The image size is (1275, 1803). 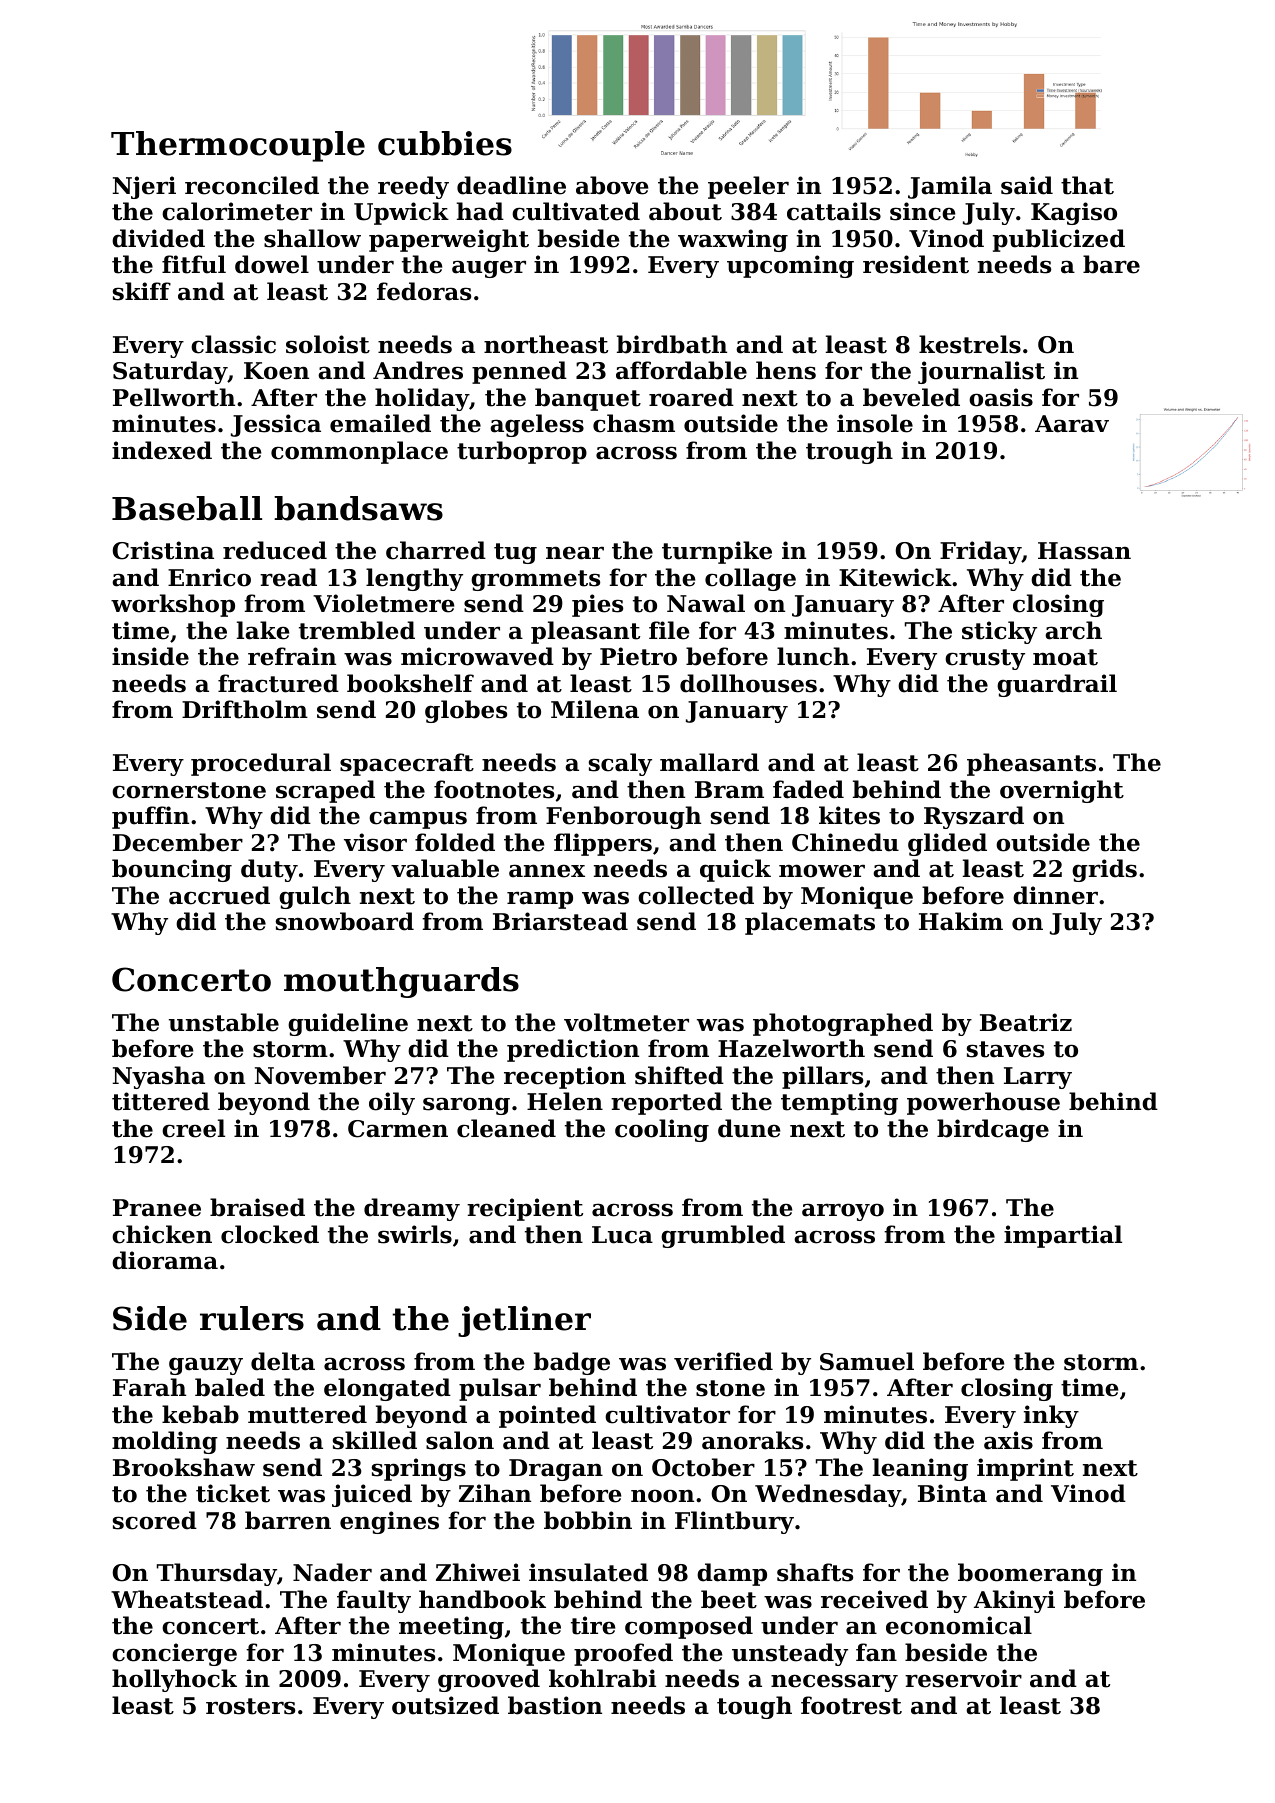 What do you see at coordinates (163, 550) in the screenshot?
I see `Cristina` at bounding box center [163, 550].
